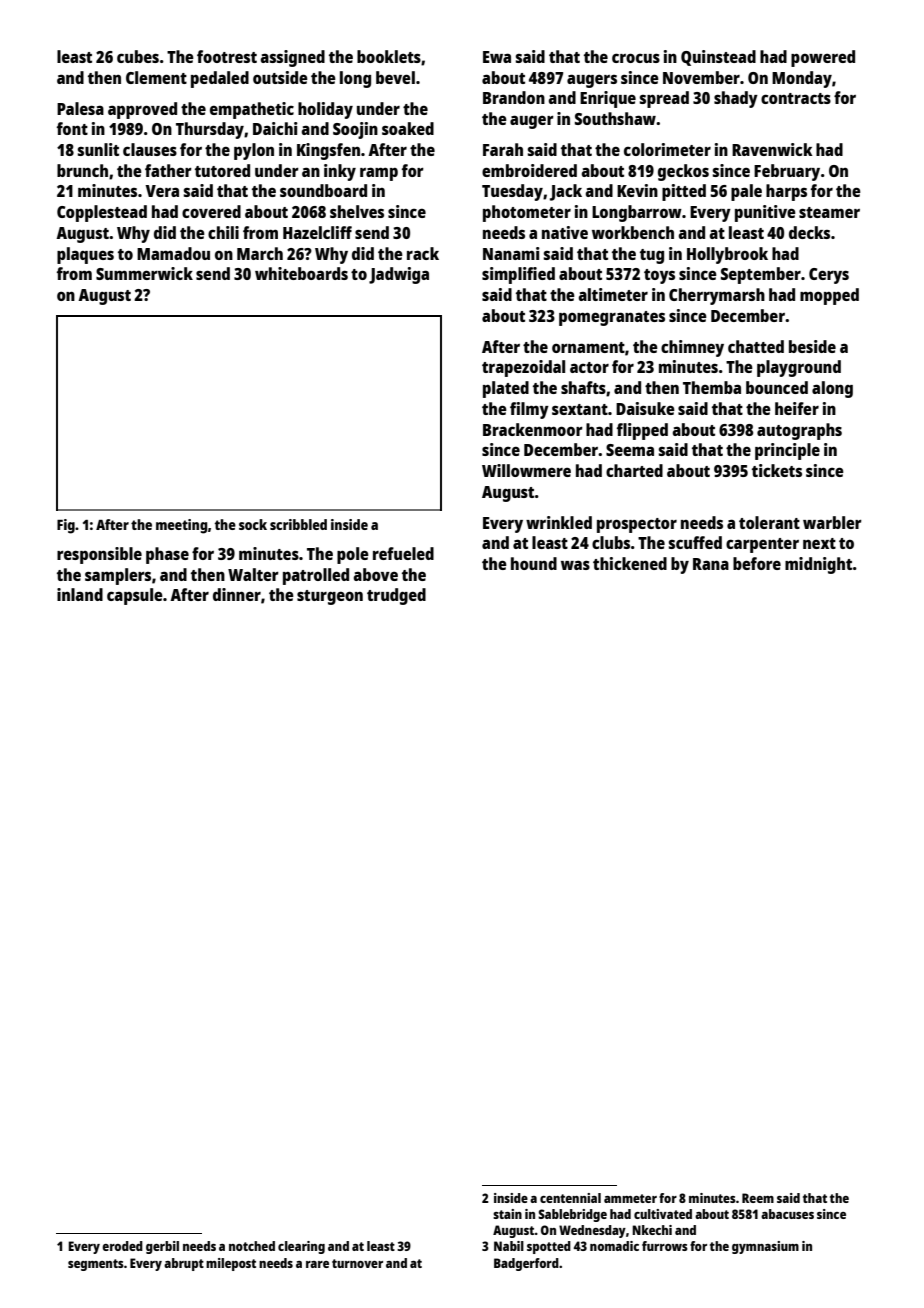 Image resolution: width=924 pixels, height=1308 pixels. Describe the element at coordinates (637, 190) in the screenshot. I see `Kevin` at that location.
